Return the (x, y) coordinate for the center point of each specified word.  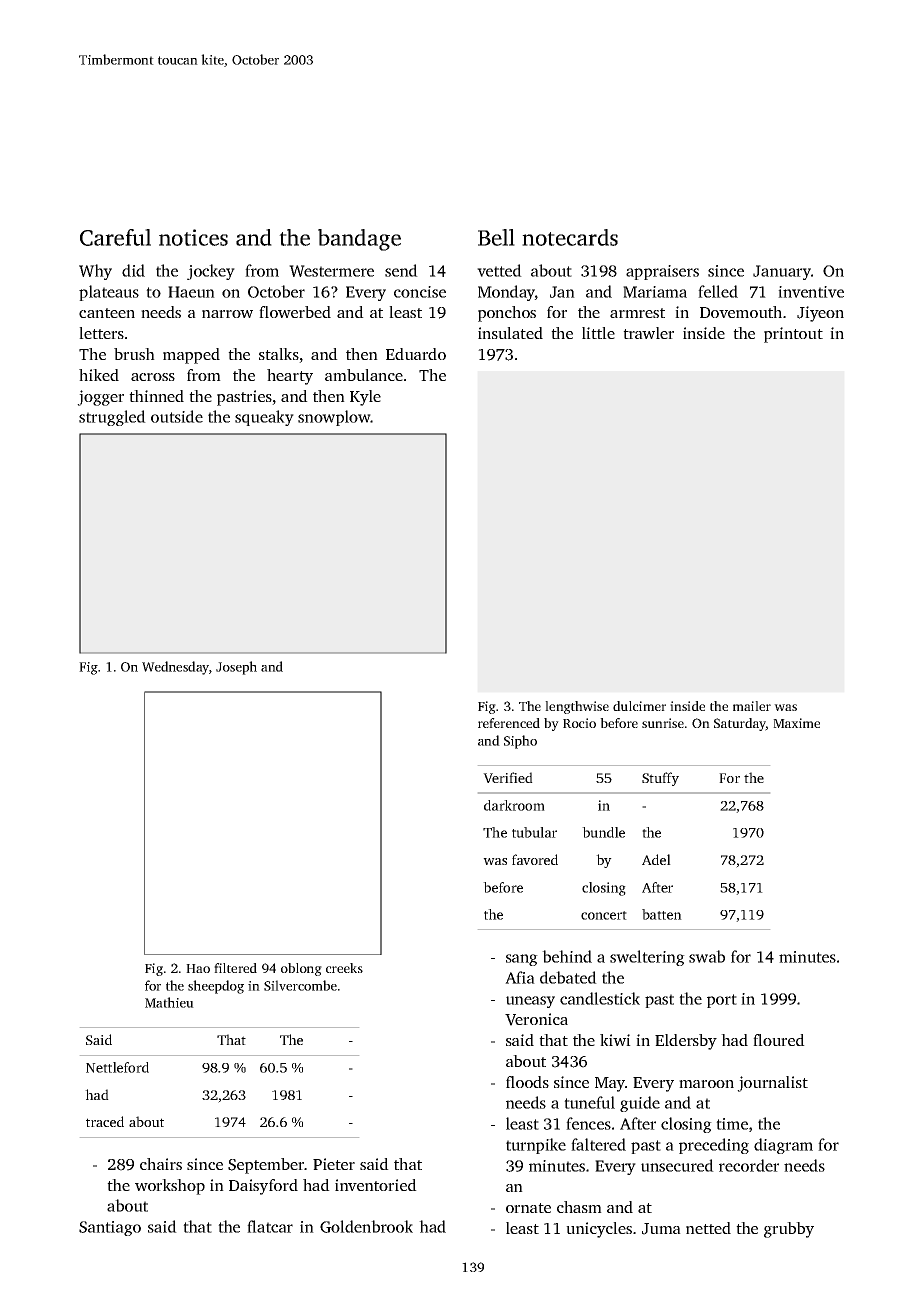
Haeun (191, 292)
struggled (112, 418)
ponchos (507, 314)
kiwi (615, 1040)
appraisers (662, 272)
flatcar (270, 1226)
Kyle (365, 398)
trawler (648, 333)
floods (527, 1082)
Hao (198, 968)
